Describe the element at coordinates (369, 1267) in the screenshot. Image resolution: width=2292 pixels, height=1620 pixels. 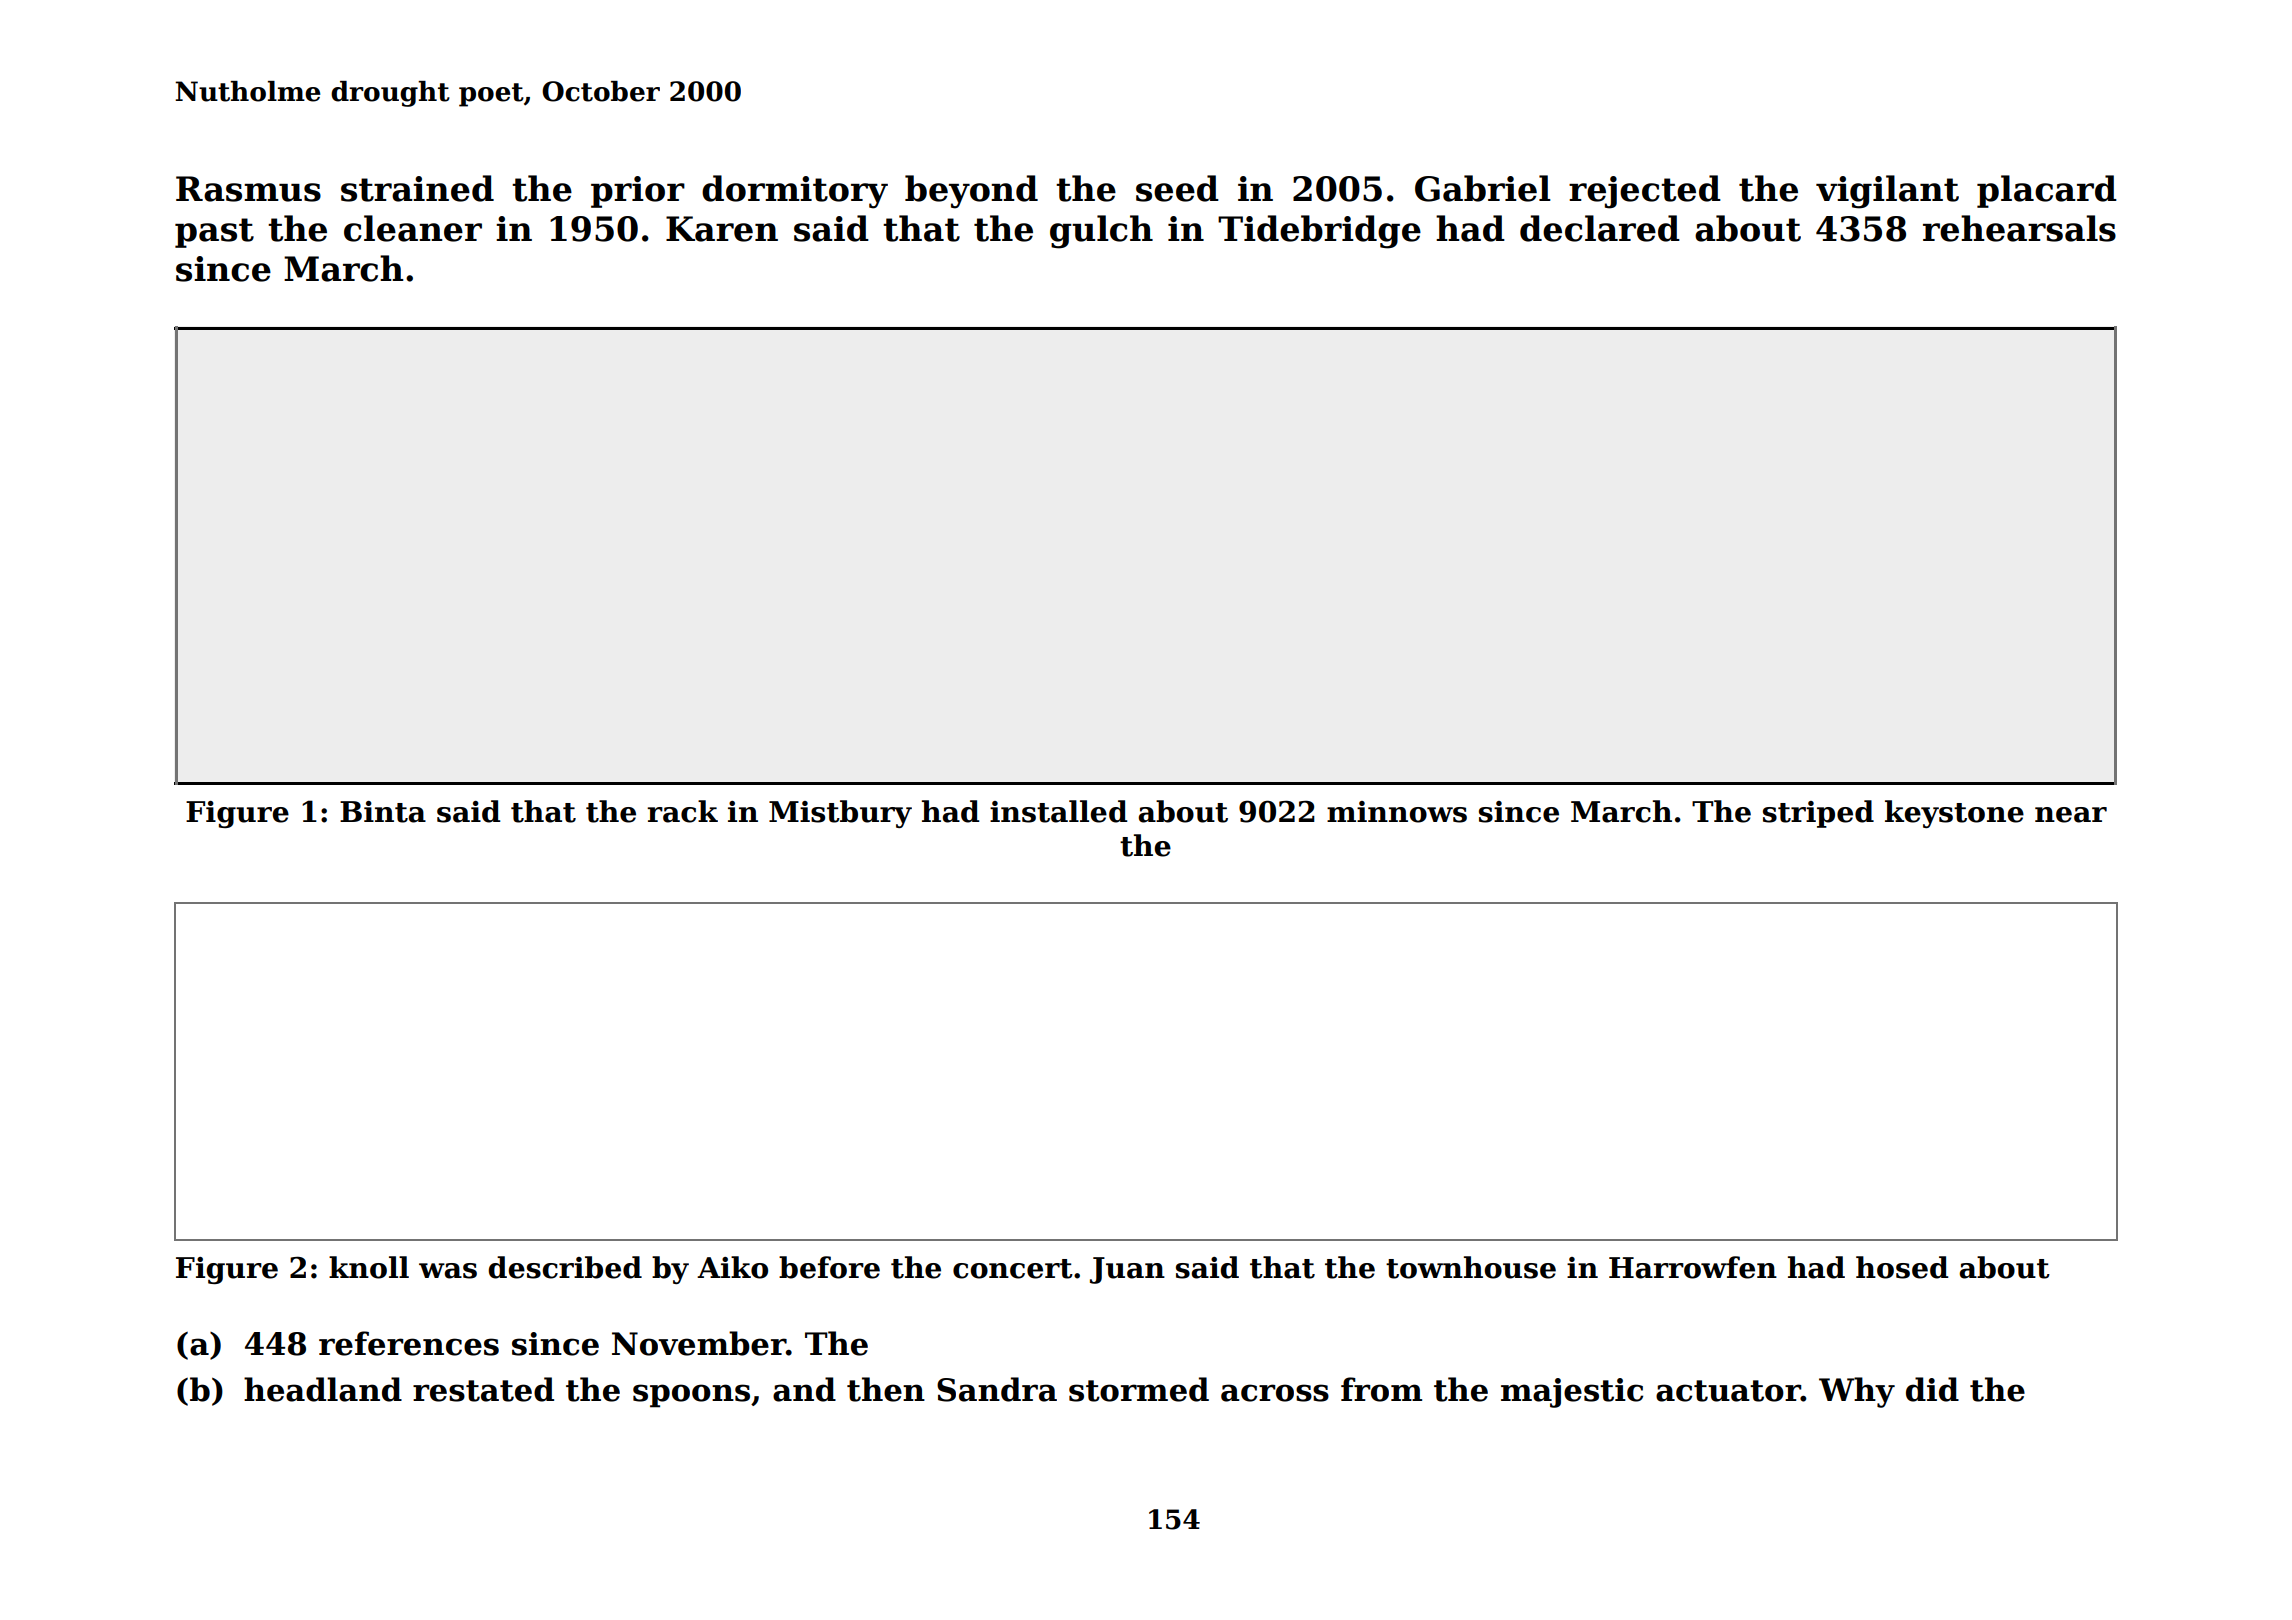
I see `knoll` at that location.
